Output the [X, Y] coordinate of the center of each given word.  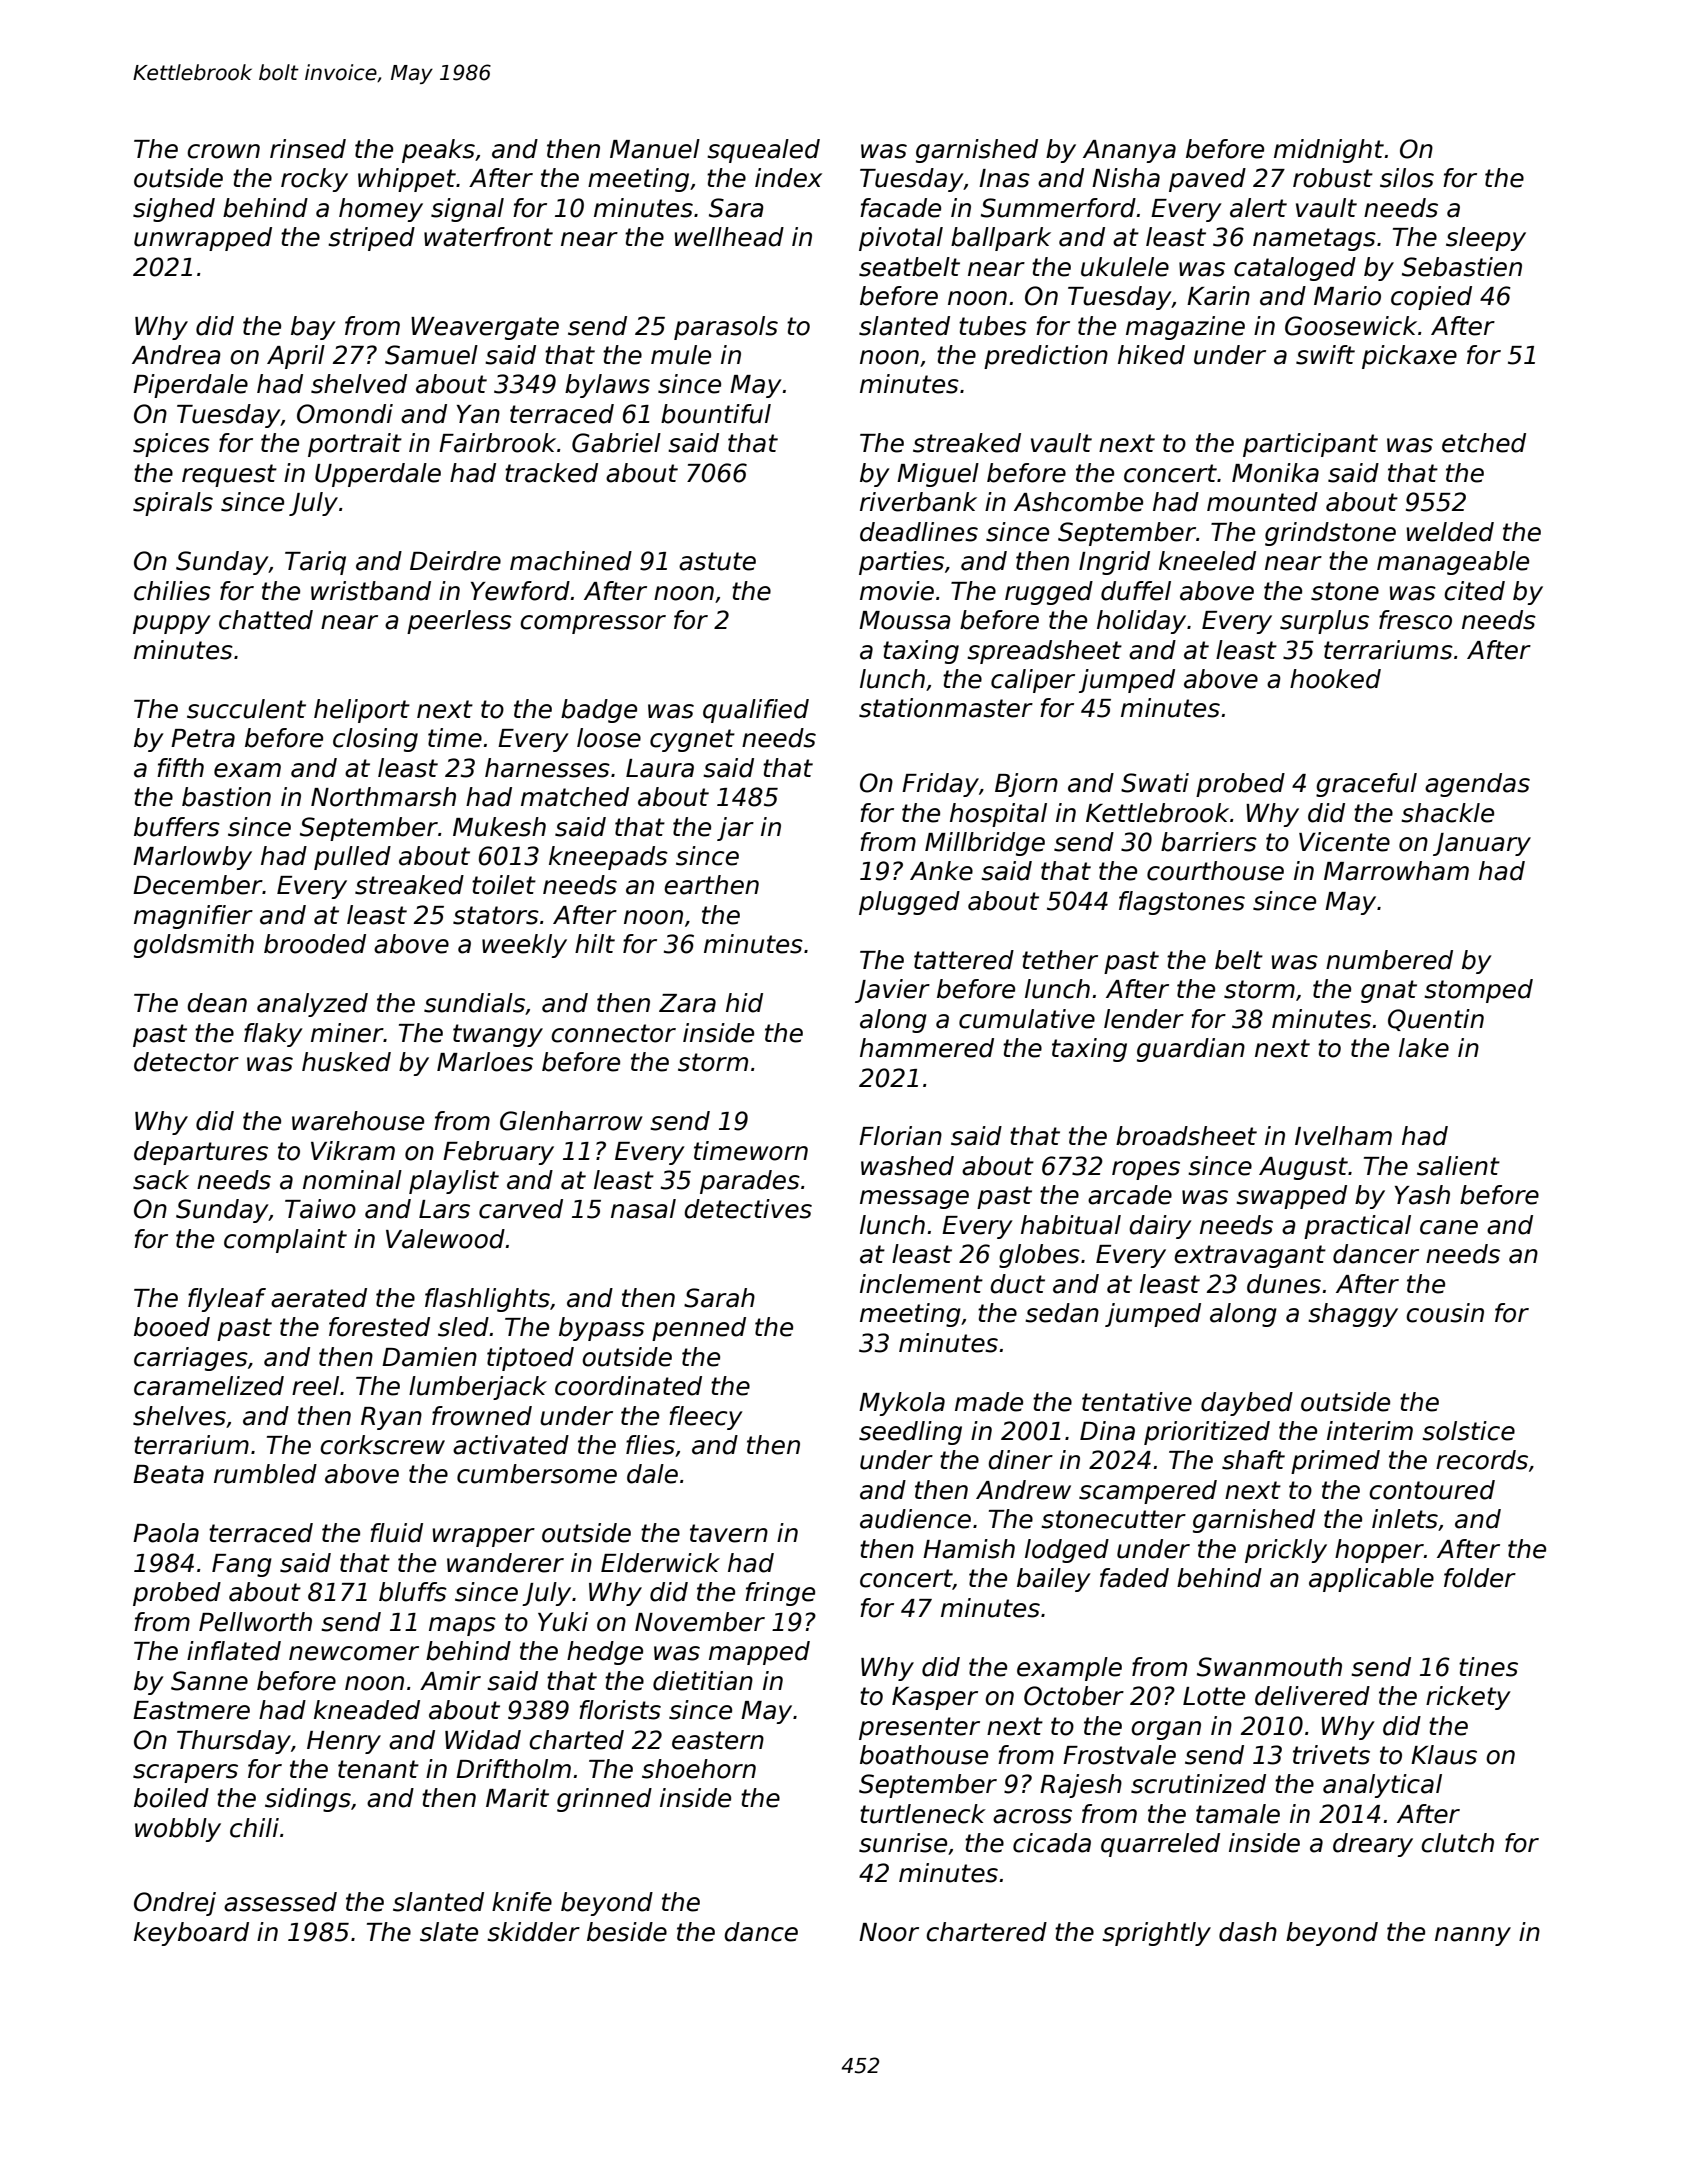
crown [223, 151]
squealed [763, 151]
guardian [1191, 1050]
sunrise [903, 1843]
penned [699, 1329]
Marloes [485, 1062]
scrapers [185, 1773]
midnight [1329, 151]
